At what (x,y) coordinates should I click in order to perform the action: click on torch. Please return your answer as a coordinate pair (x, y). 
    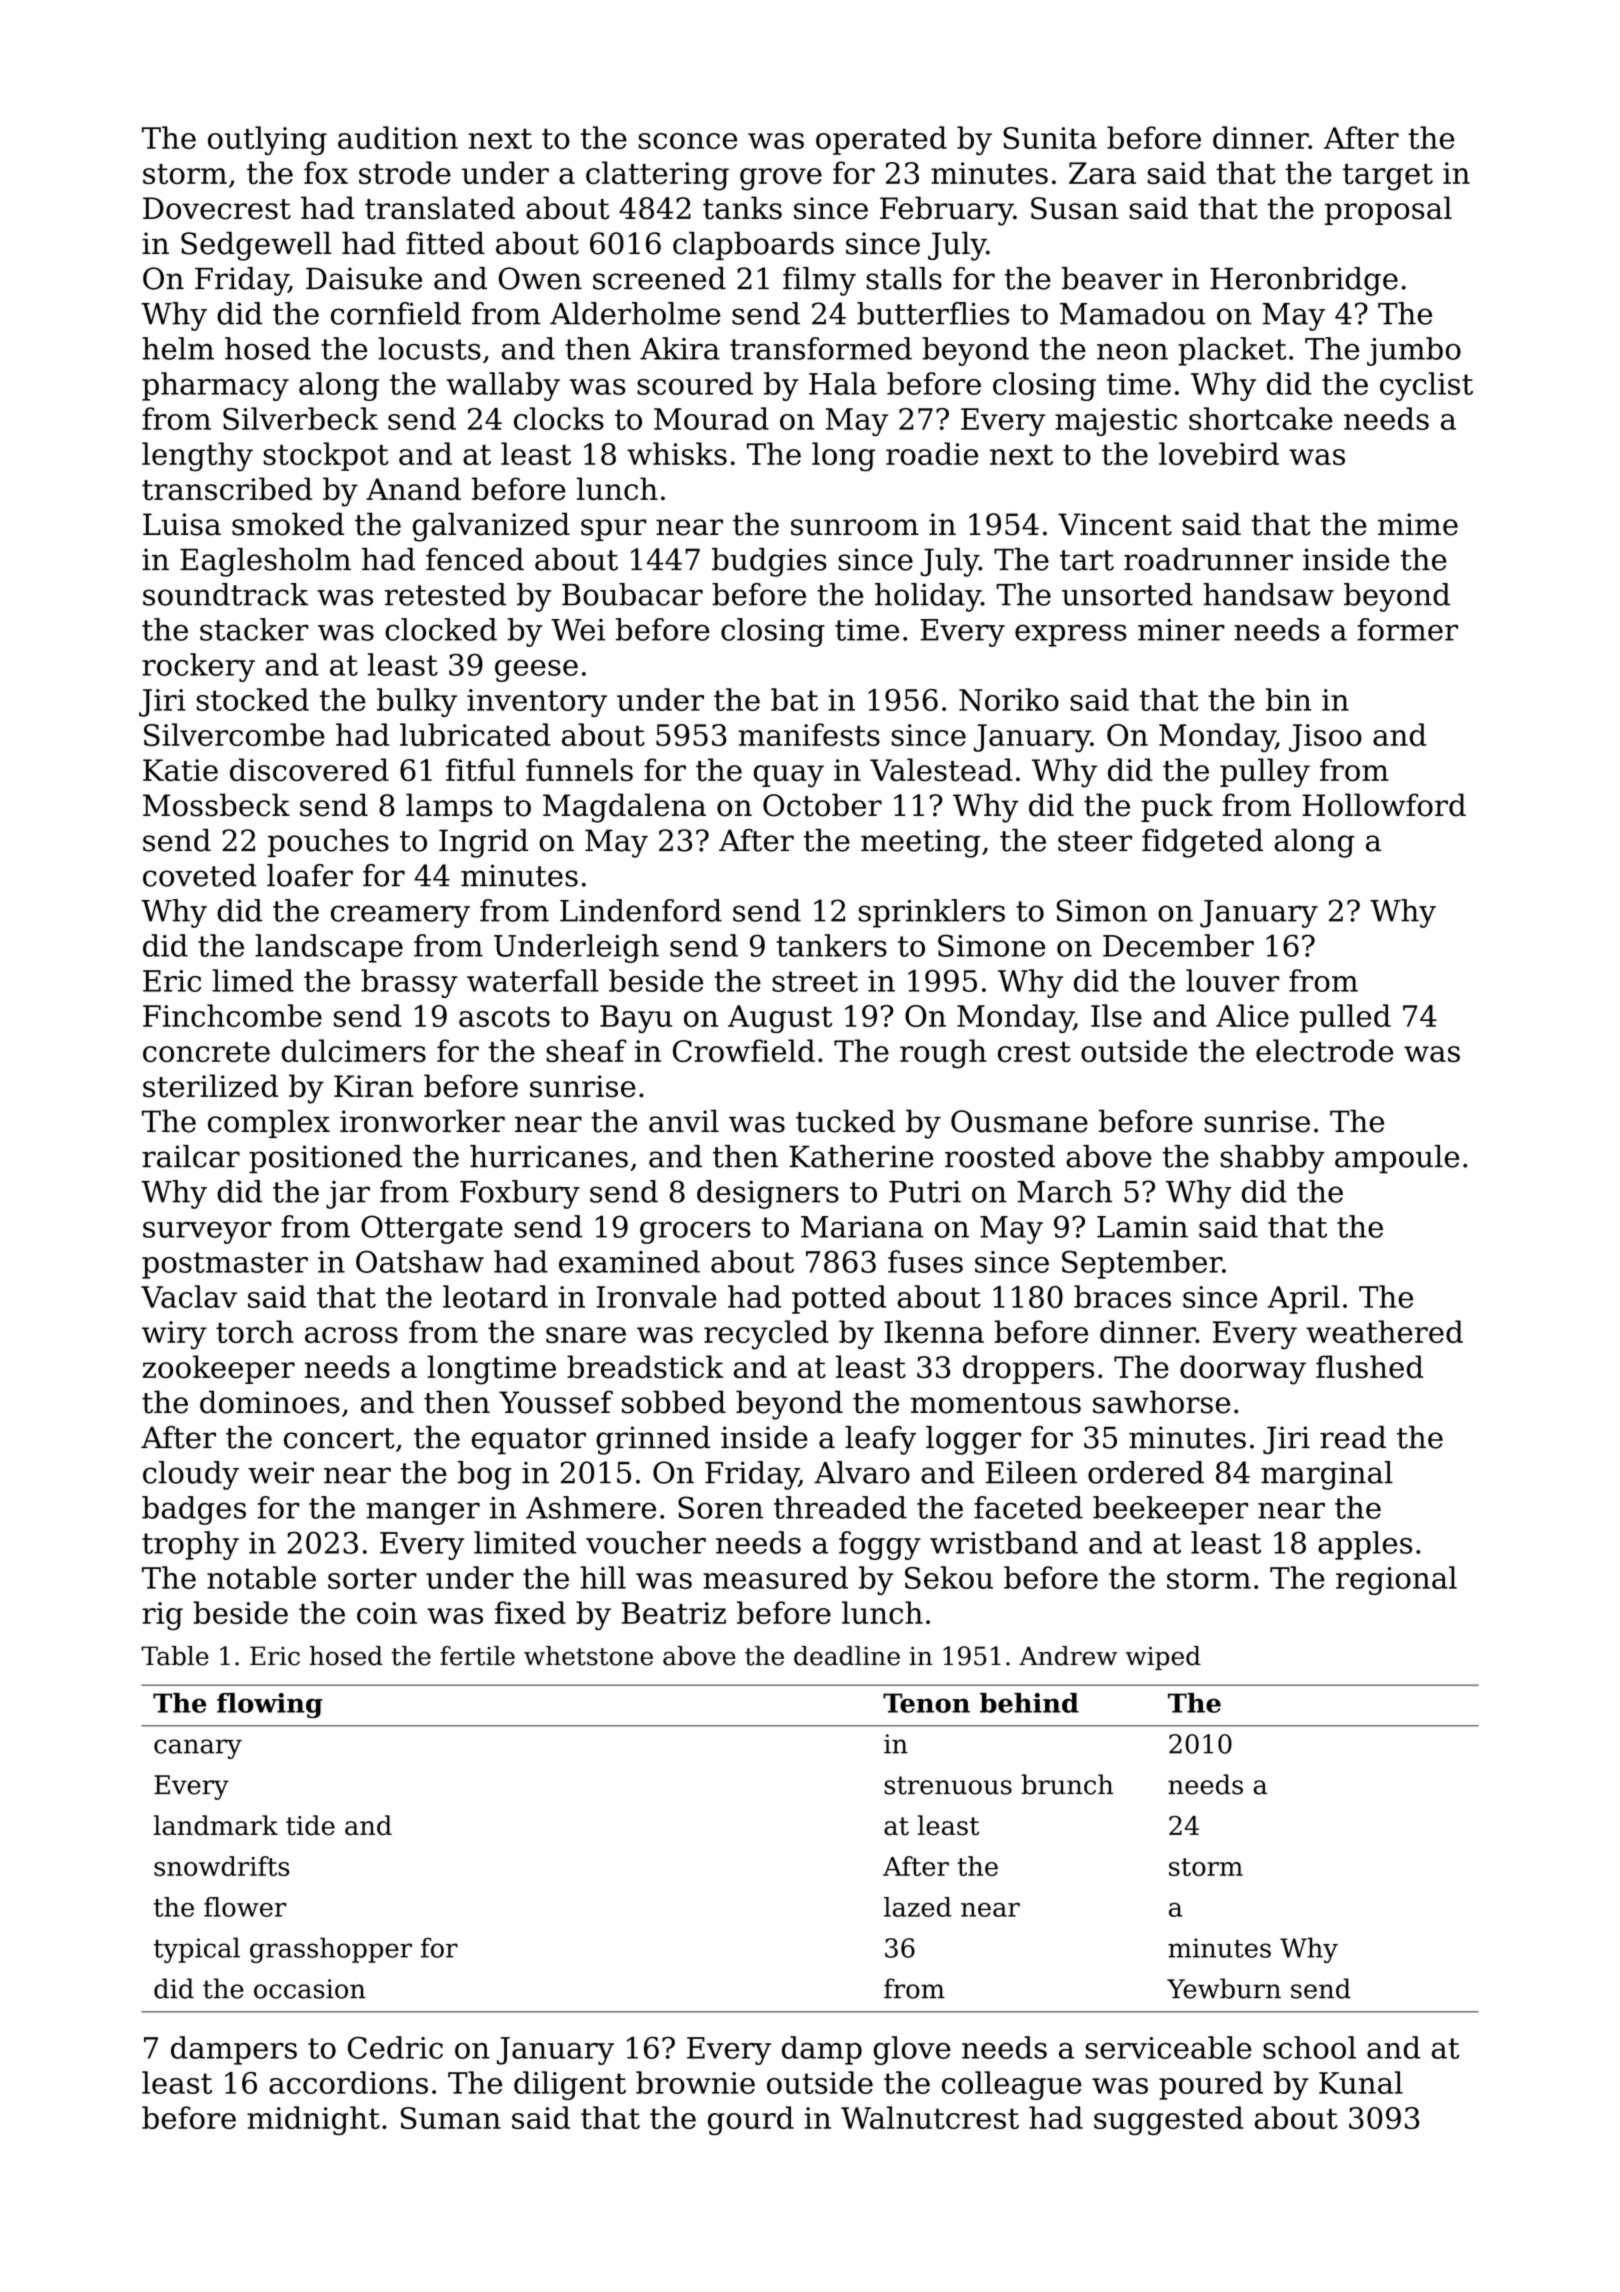
    Looking at the image, I should click on (255, 1331).
